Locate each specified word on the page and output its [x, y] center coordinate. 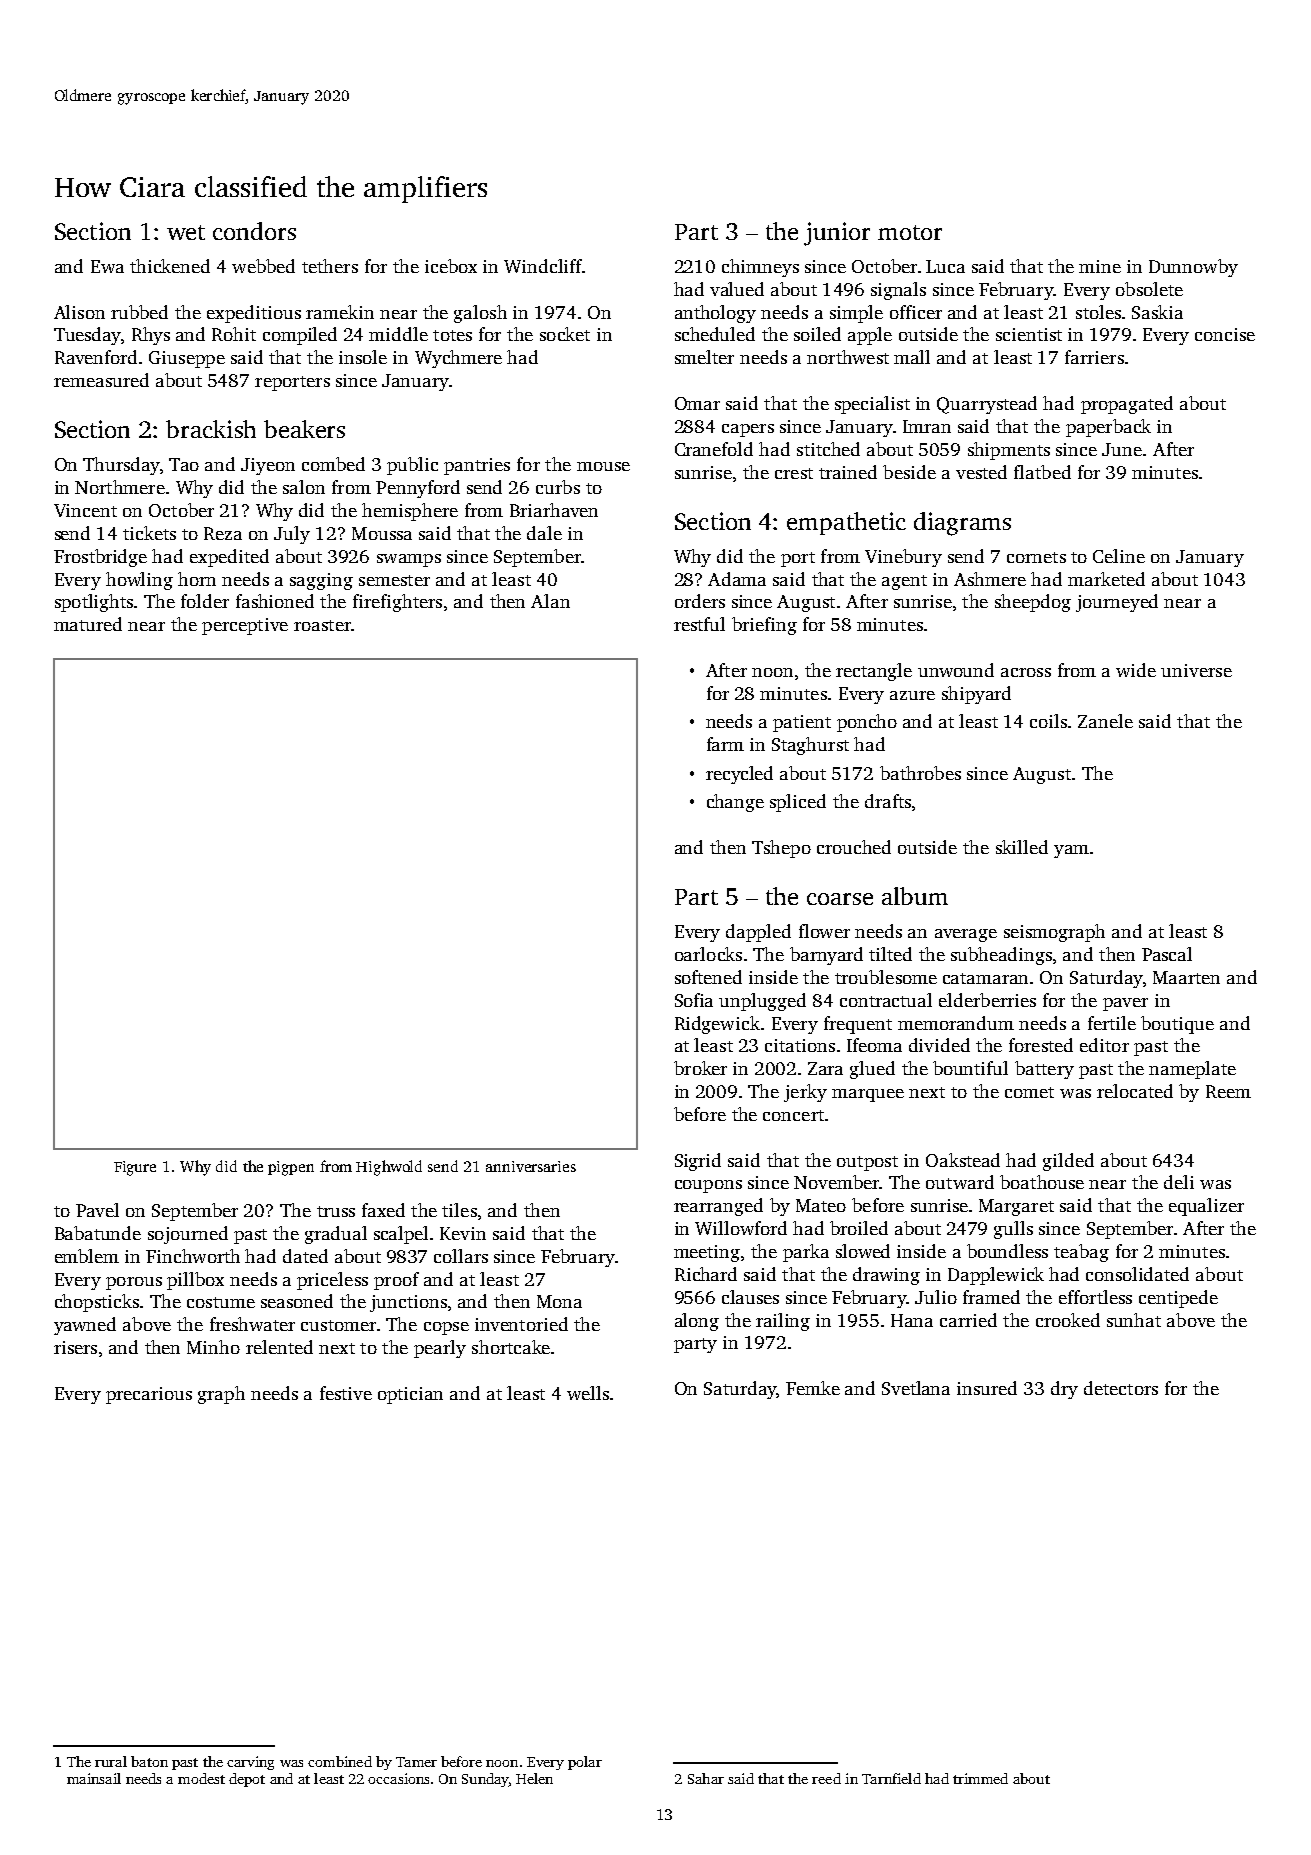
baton [149, 1761]
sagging [321, 581]
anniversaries [531, 1166]
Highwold [389, 1168]
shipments [1009, 451]
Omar [697, 403]
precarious [149, 1395]
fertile [1112, 1023]
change [735, 803]
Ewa [107, 266]
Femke [813, 1388]
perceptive [245, 626]
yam [1071, 851]
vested [981, 472]
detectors [1121, 1388]
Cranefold [714, 449]
